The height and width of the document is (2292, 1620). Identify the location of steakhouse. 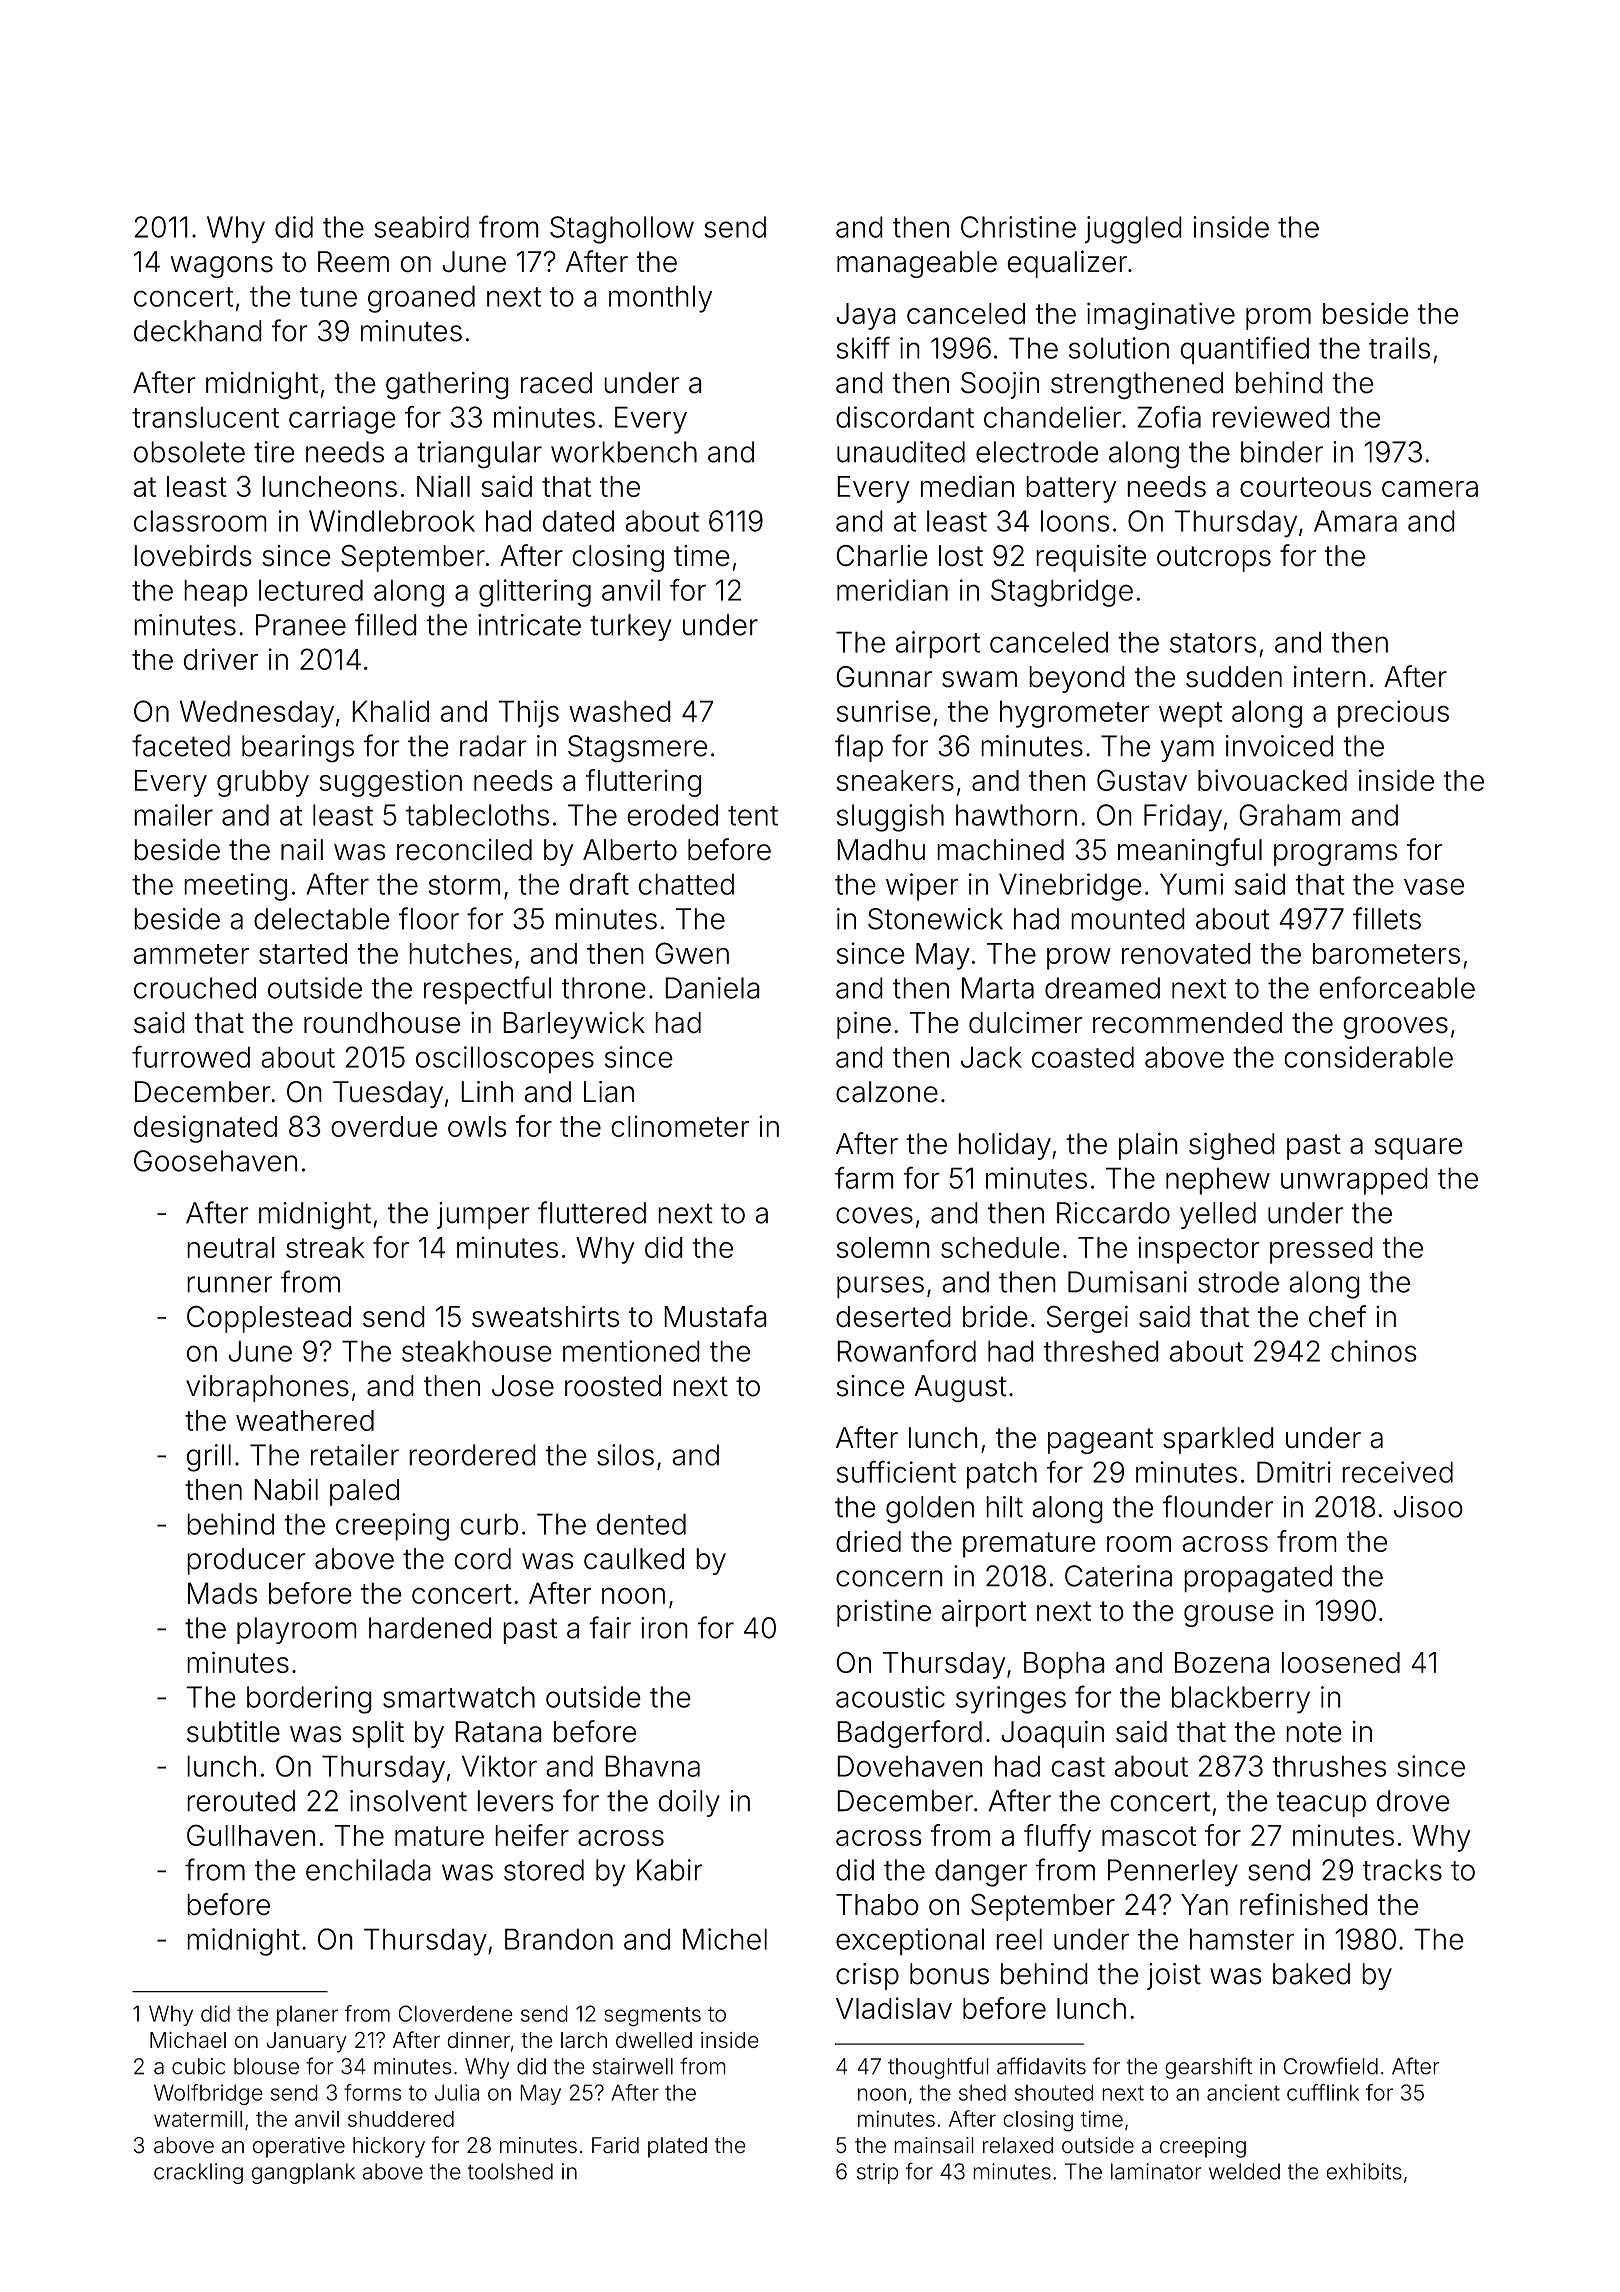
(477, 1351).
